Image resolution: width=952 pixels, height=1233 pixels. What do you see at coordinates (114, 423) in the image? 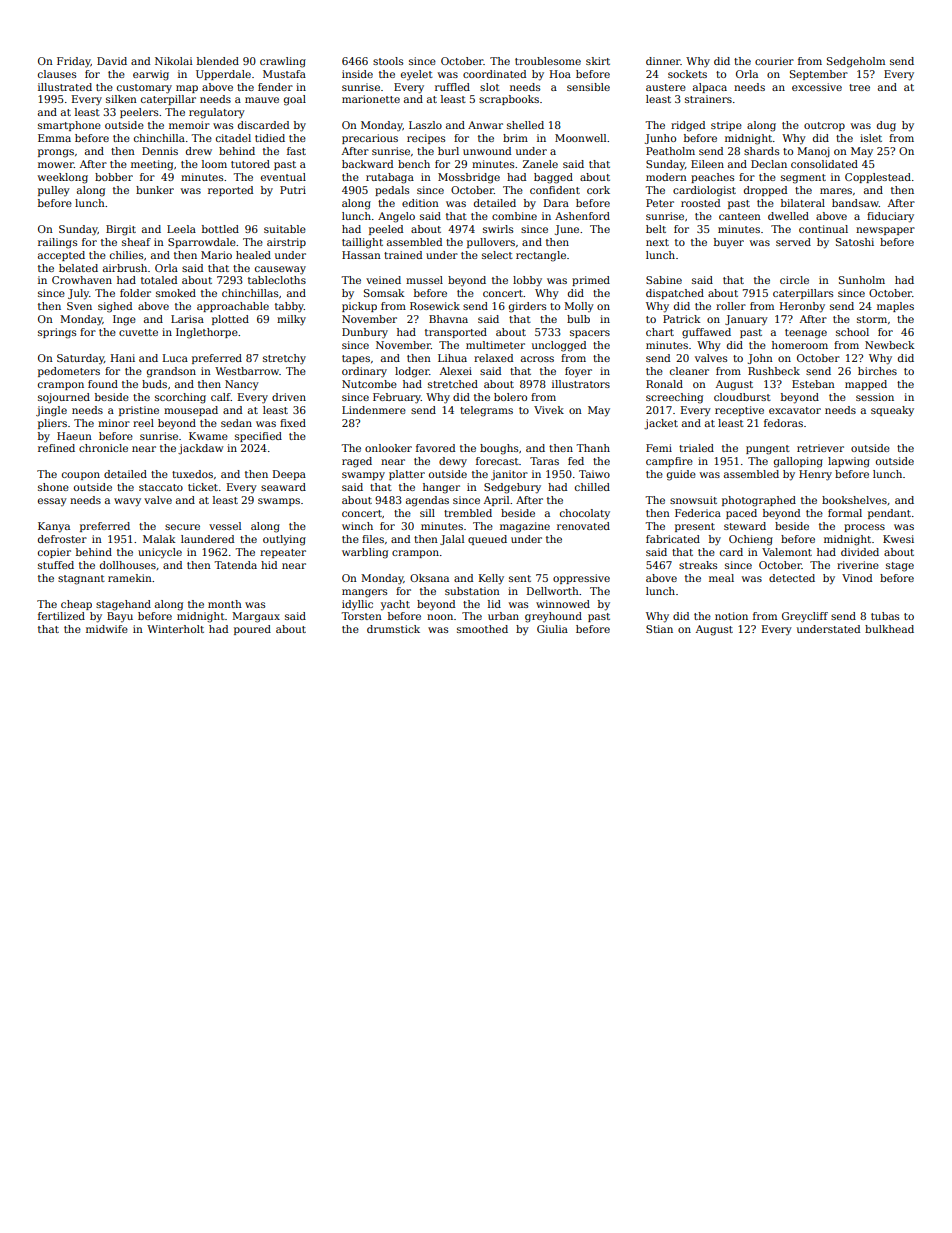
I see `minor` at bounding box center [114, 423].
